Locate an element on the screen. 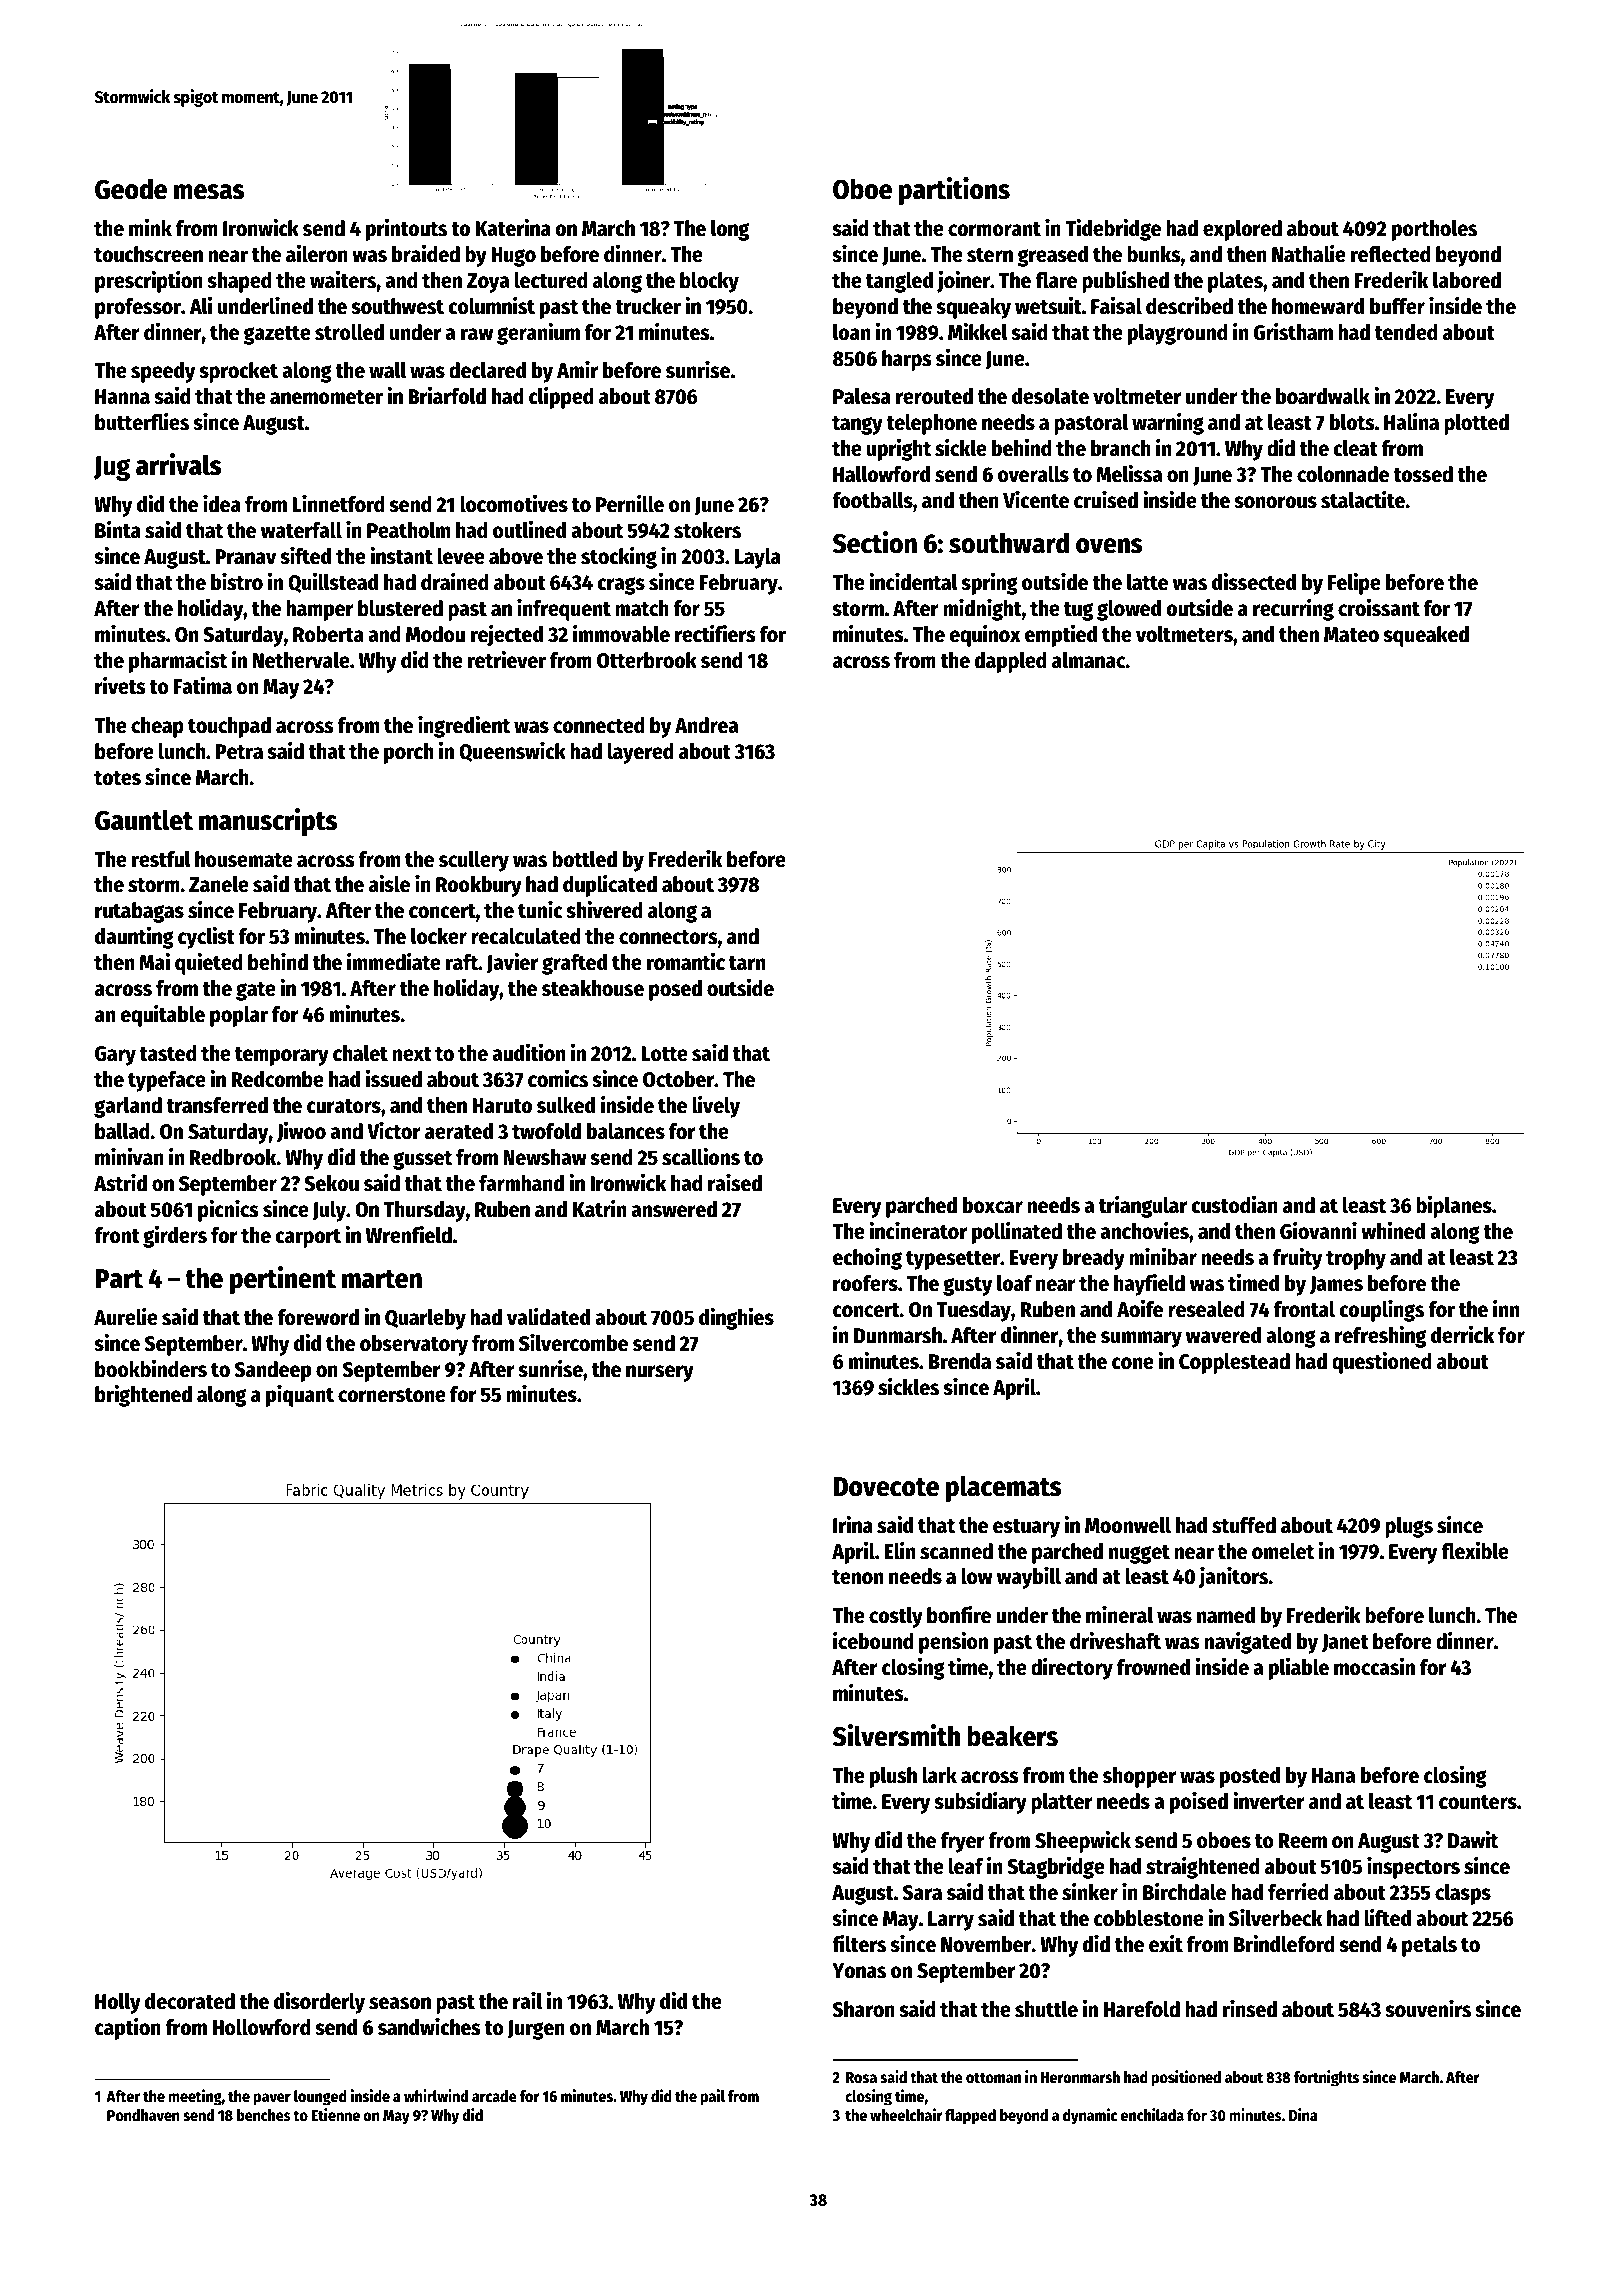  named is located at coordinates (1226, 1615).
